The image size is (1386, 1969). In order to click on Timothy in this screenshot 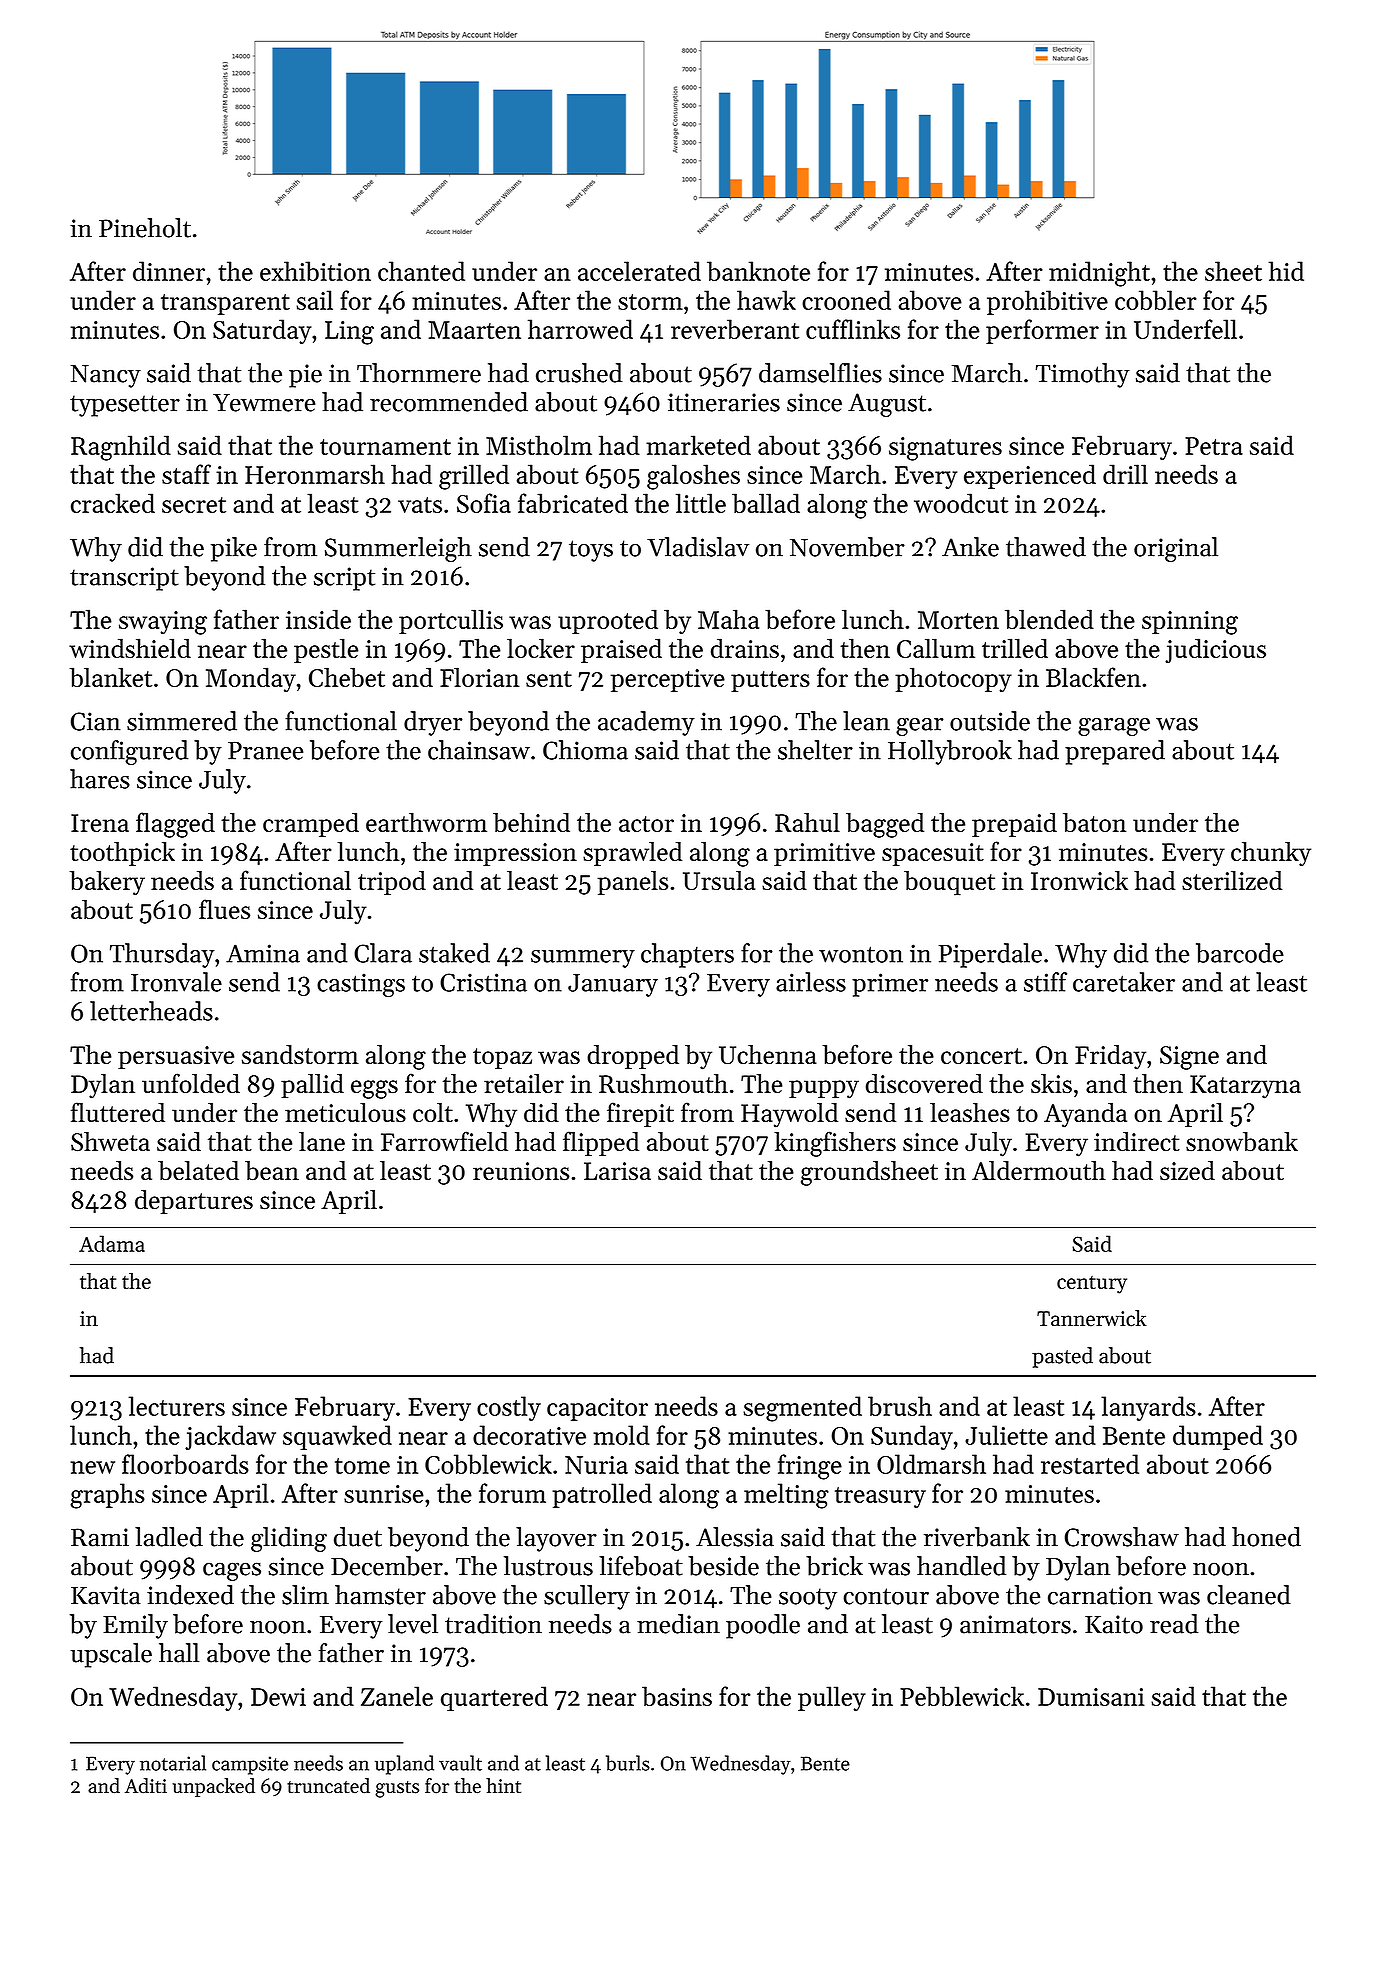, I will do `click(1083, 375)`.
